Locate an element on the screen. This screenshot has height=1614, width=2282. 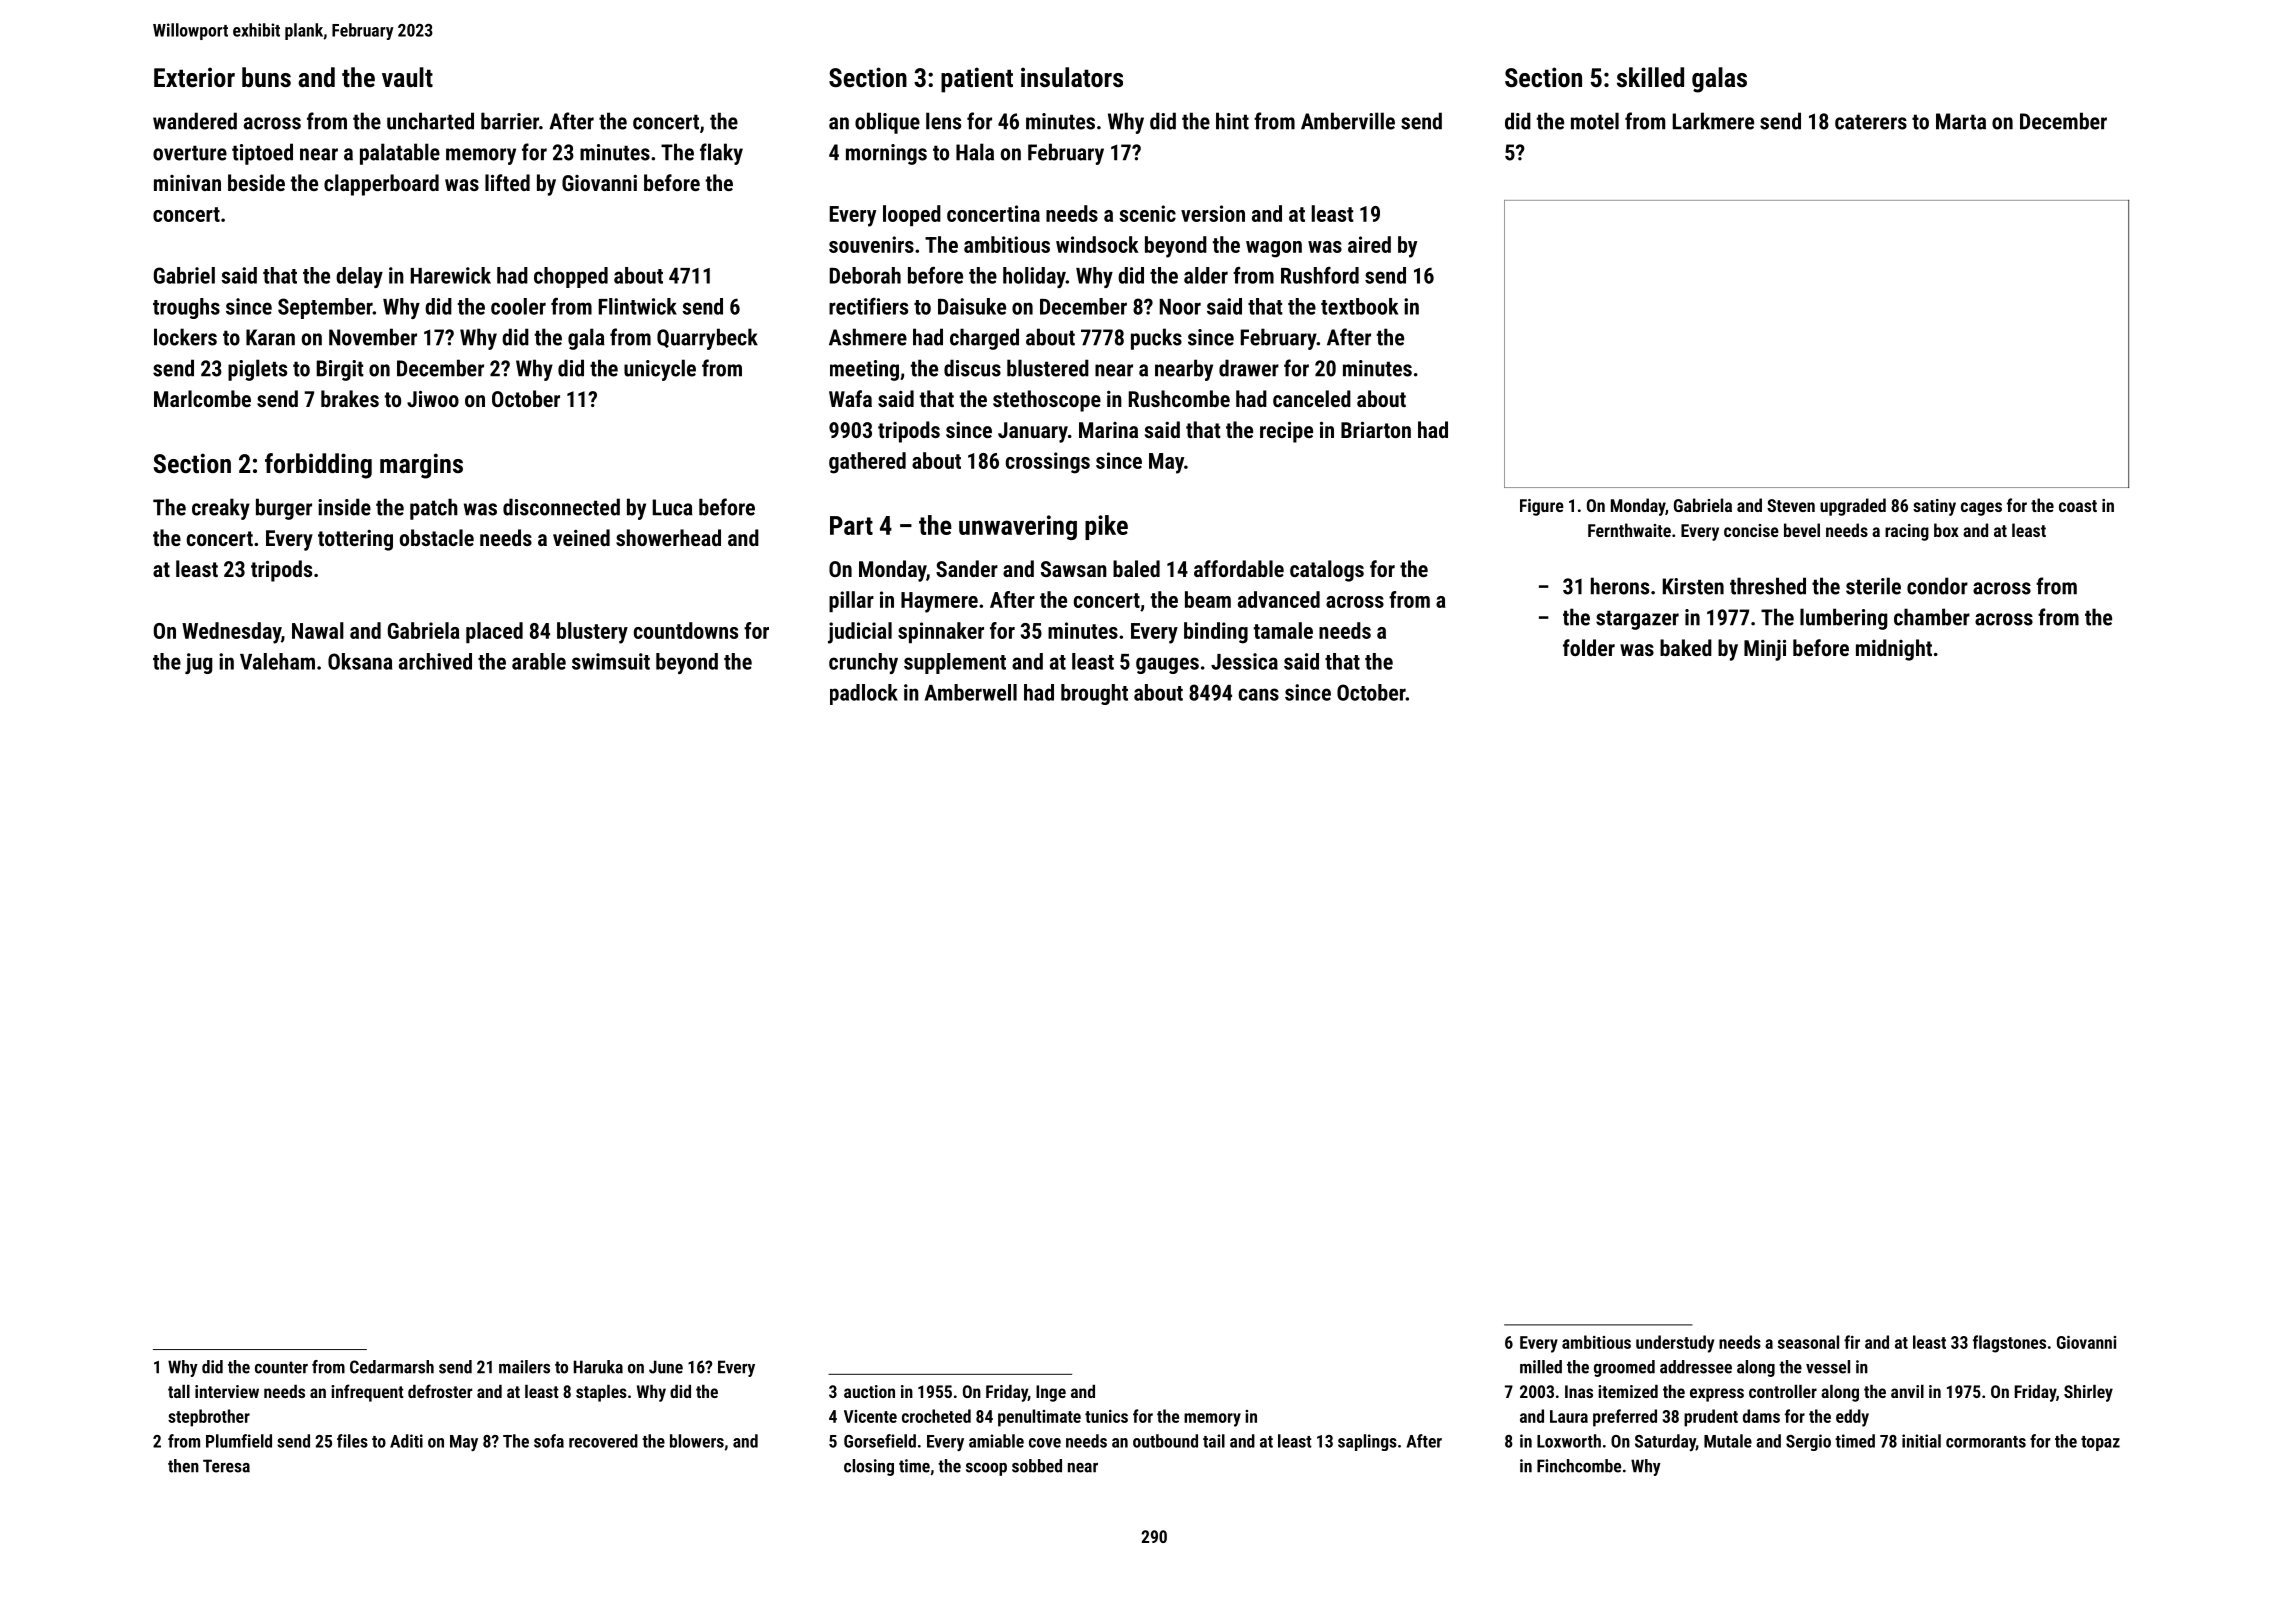
Aditi is located at coordinates (406, 1441).
